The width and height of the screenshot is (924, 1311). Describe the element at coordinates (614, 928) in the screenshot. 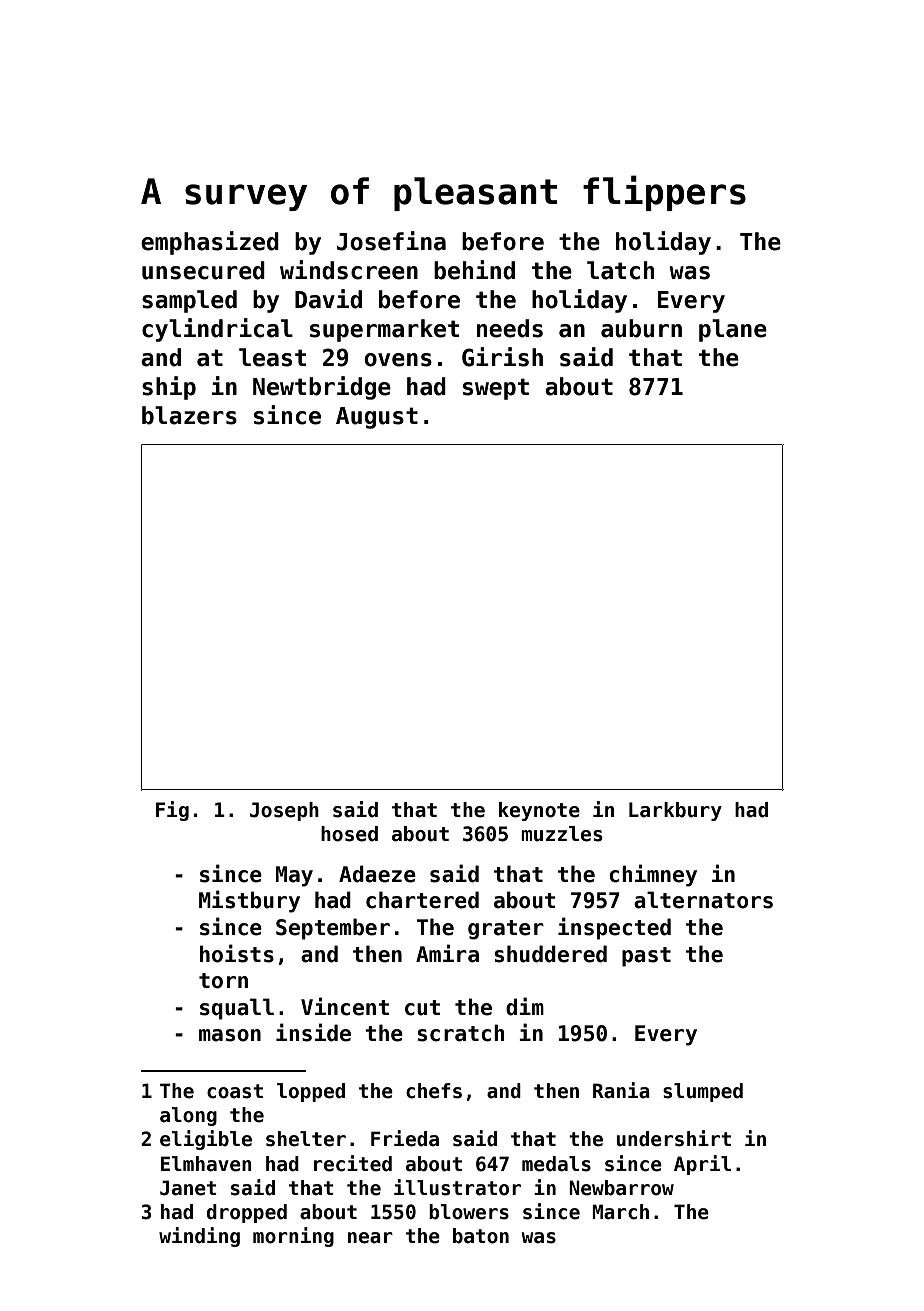

I see `inspected` at that location.
